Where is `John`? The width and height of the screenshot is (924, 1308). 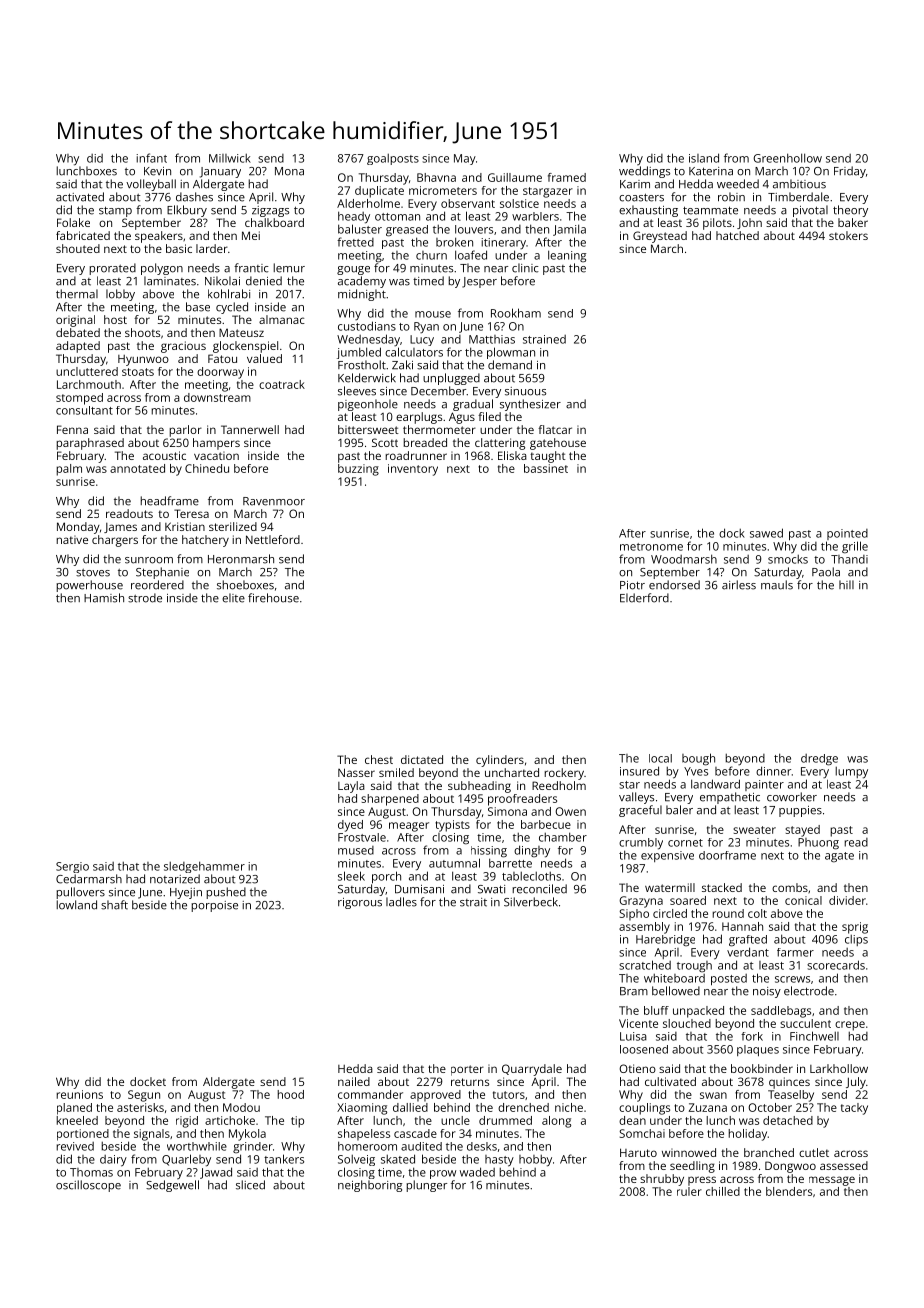 John is located at coordinates (749, 223).
